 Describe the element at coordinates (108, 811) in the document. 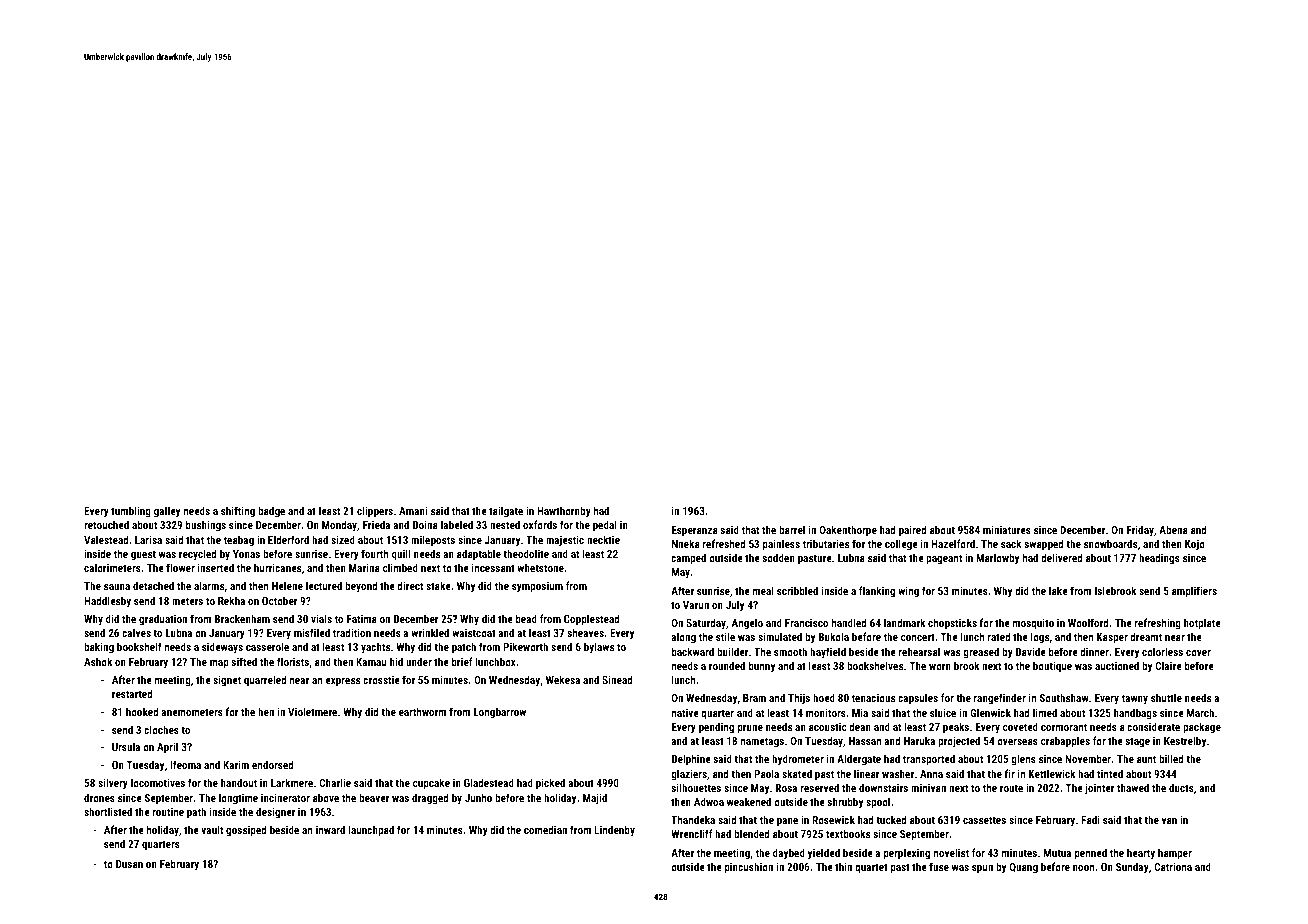

I see `shortlisted` at that location.
